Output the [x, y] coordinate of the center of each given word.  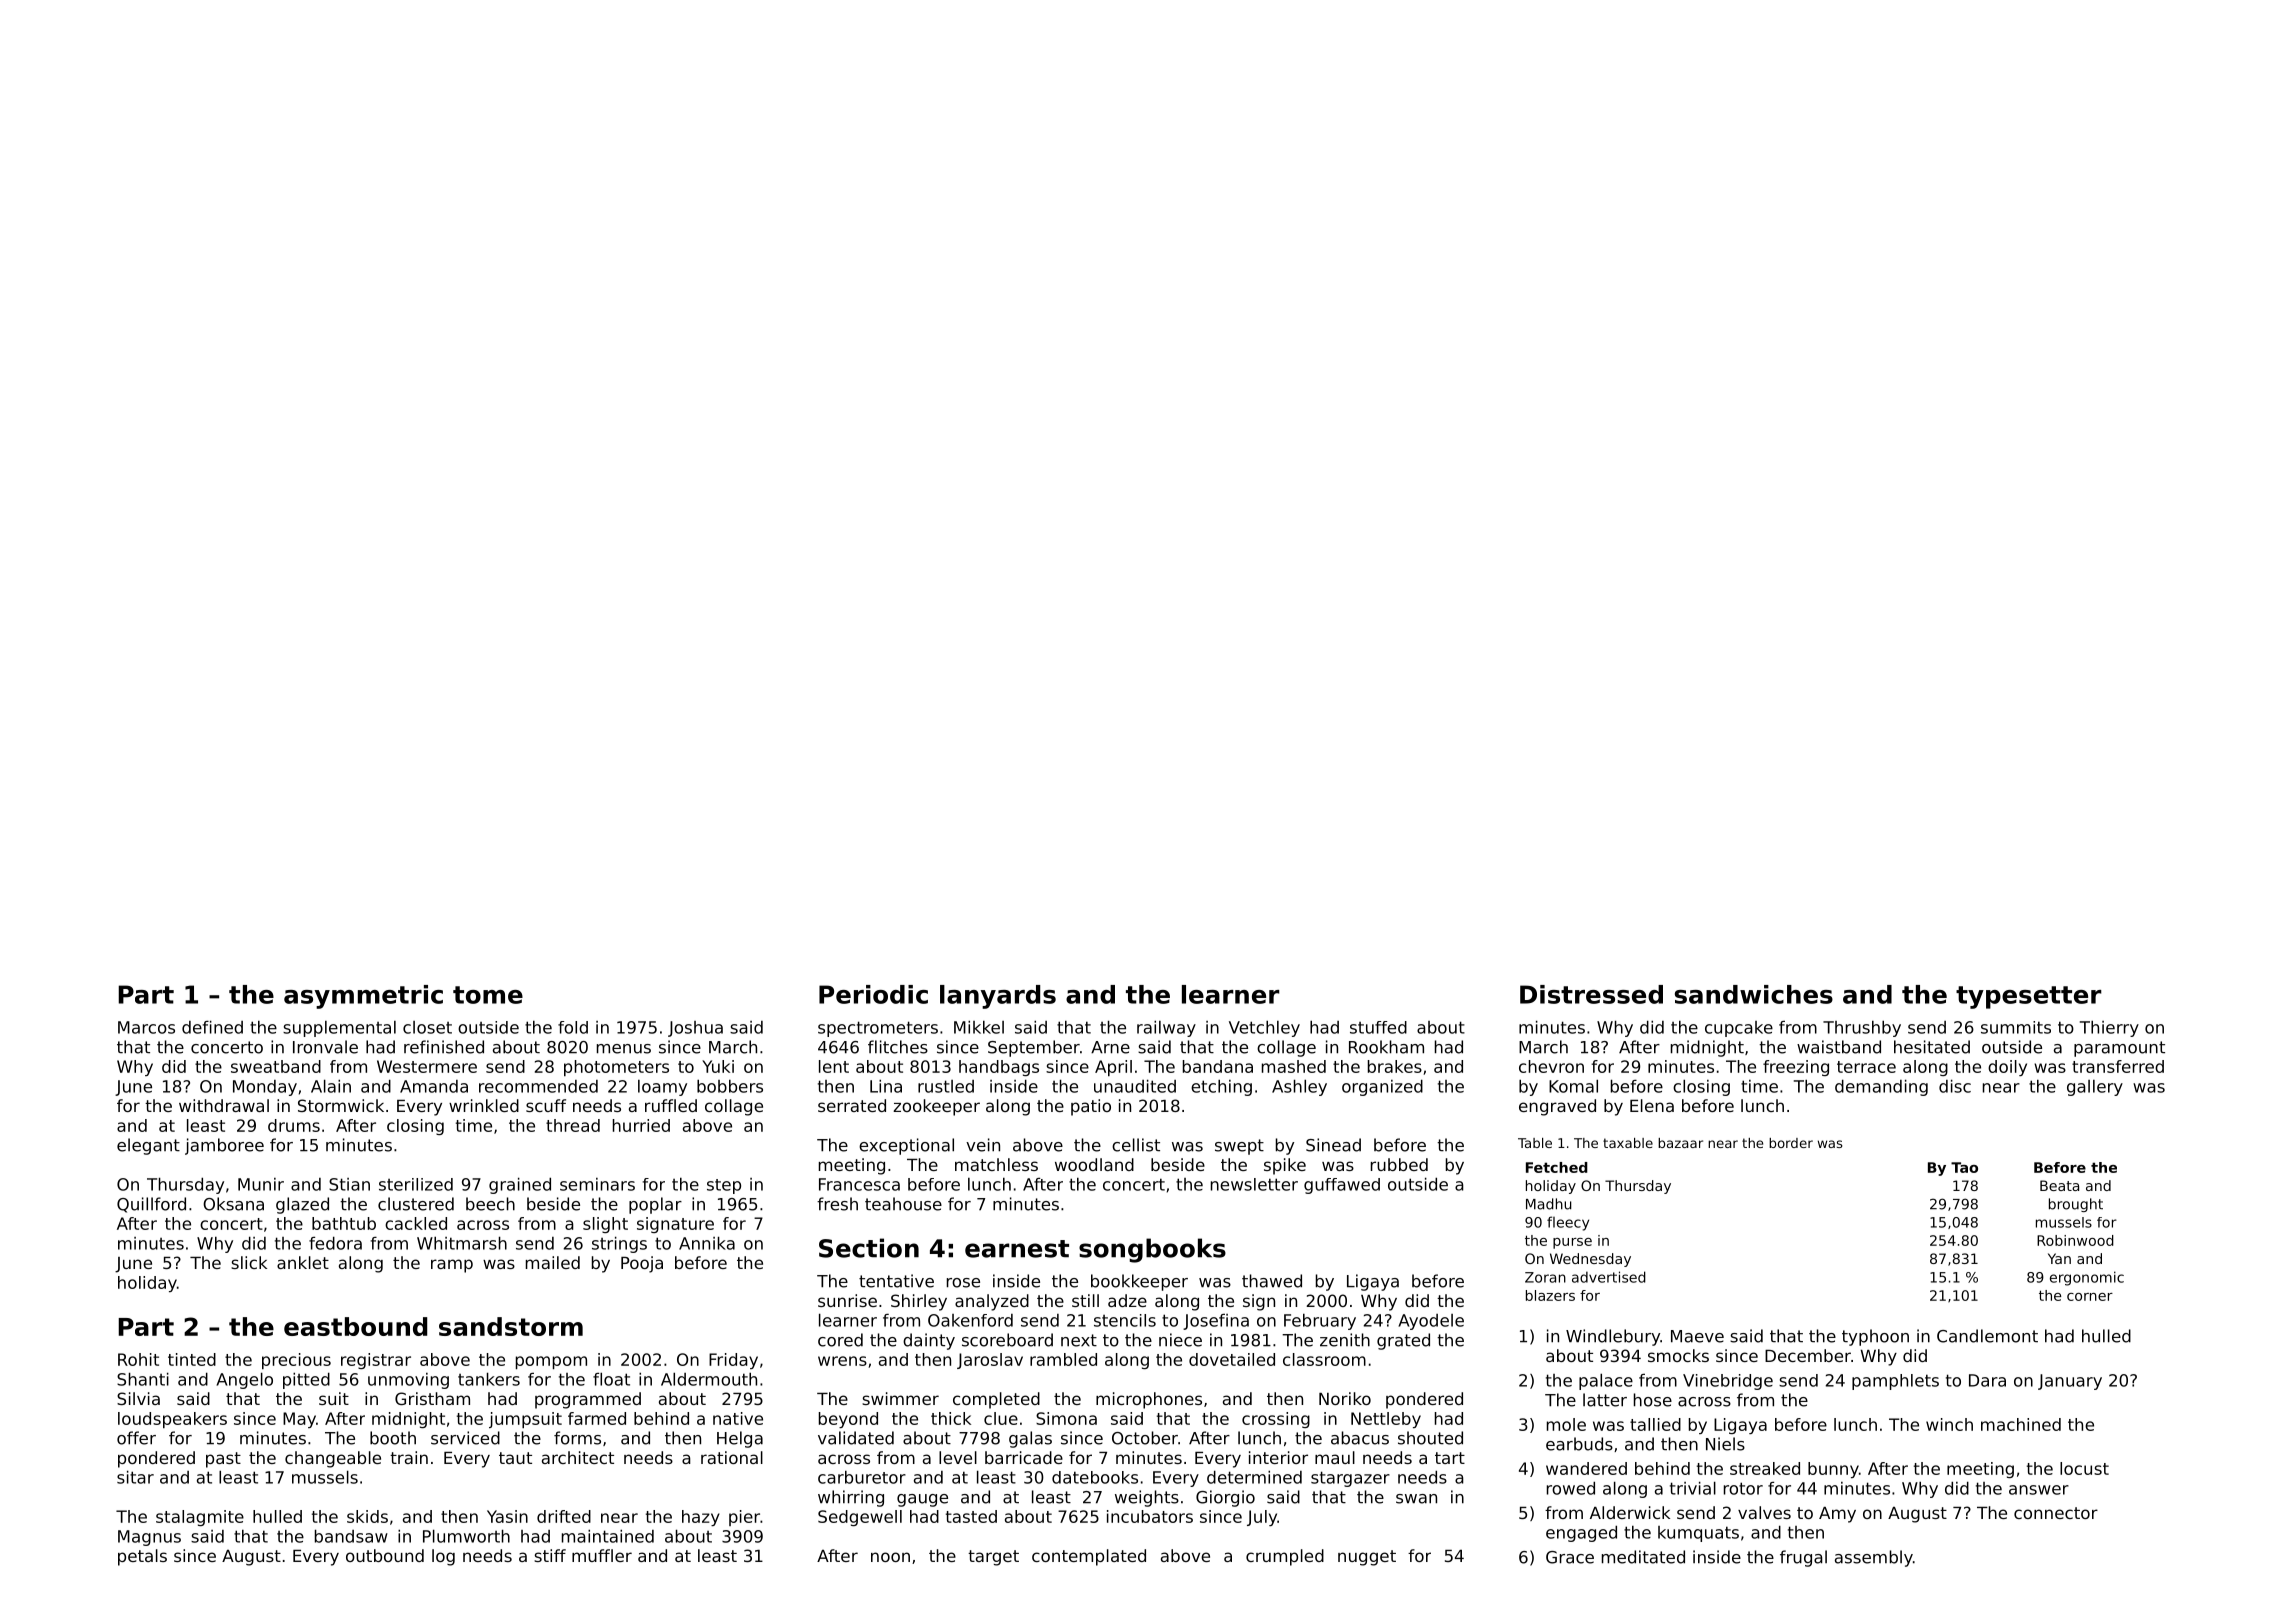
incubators [1150, 1516]
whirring [851, 1498]
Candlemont [1987, 1336]
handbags [999, 1068]
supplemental [339, 1029]
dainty [929, 1341]
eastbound [355, 1326]
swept [1239, 1147]
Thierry [2109, 1028]
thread [573, 1125]
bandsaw [351, 1536]
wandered [1586, 1468]
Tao [1964, 1167]
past [223, 1460]
